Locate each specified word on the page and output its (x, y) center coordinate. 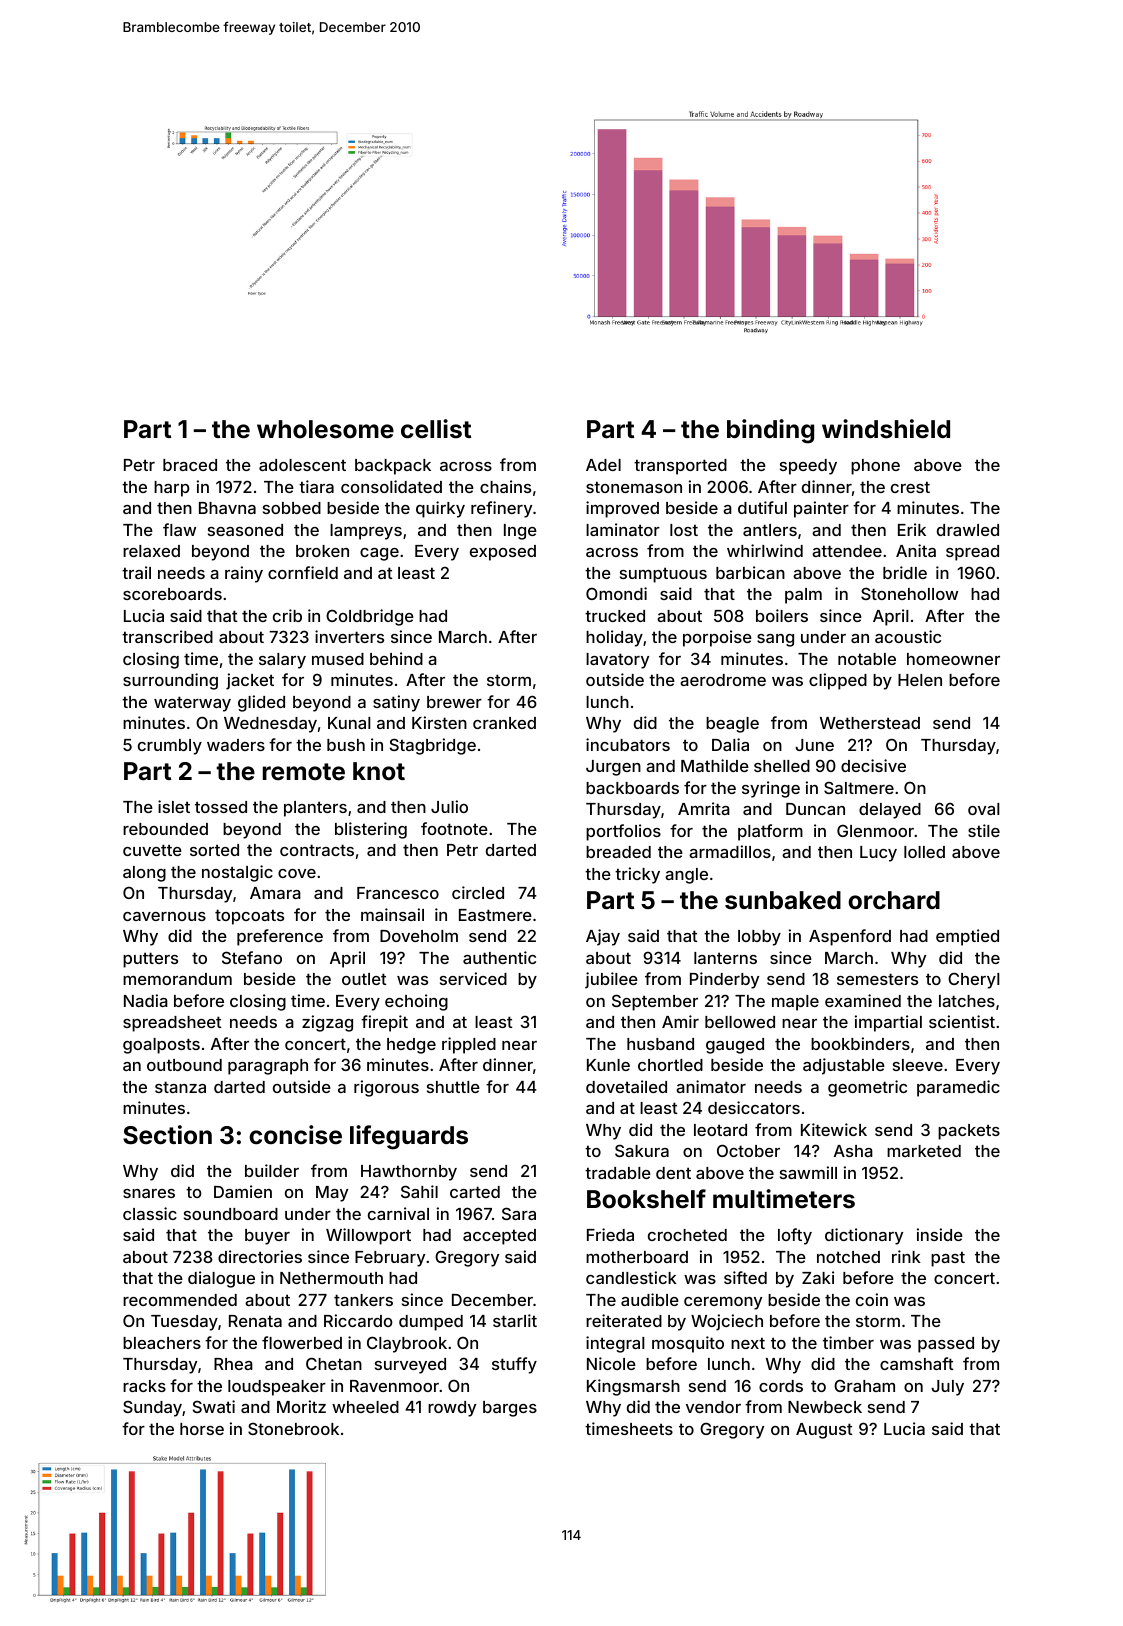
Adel (603, 465)
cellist (436, 429)
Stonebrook (293, 1428)
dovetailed (626, 1086)
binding (770, 431)
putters (150, 960)
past (948, 1259)
